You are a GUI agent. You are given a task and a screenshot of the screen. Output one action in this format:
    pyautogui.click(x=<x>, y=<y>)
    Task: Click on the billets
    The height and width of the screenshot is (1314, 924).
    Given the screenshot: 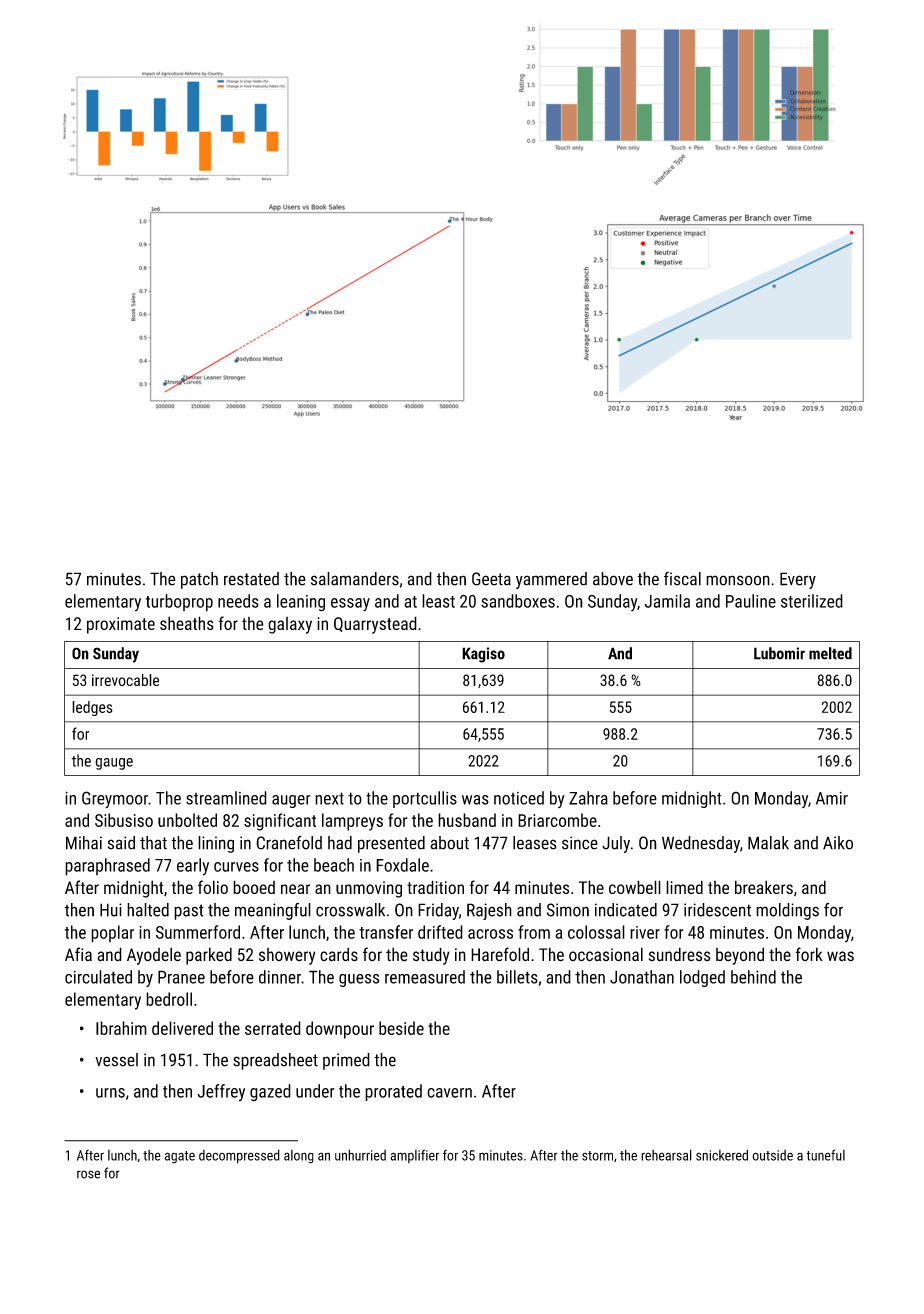 What is the action you would take?
    pyautogui.click(x=517, y=977)
